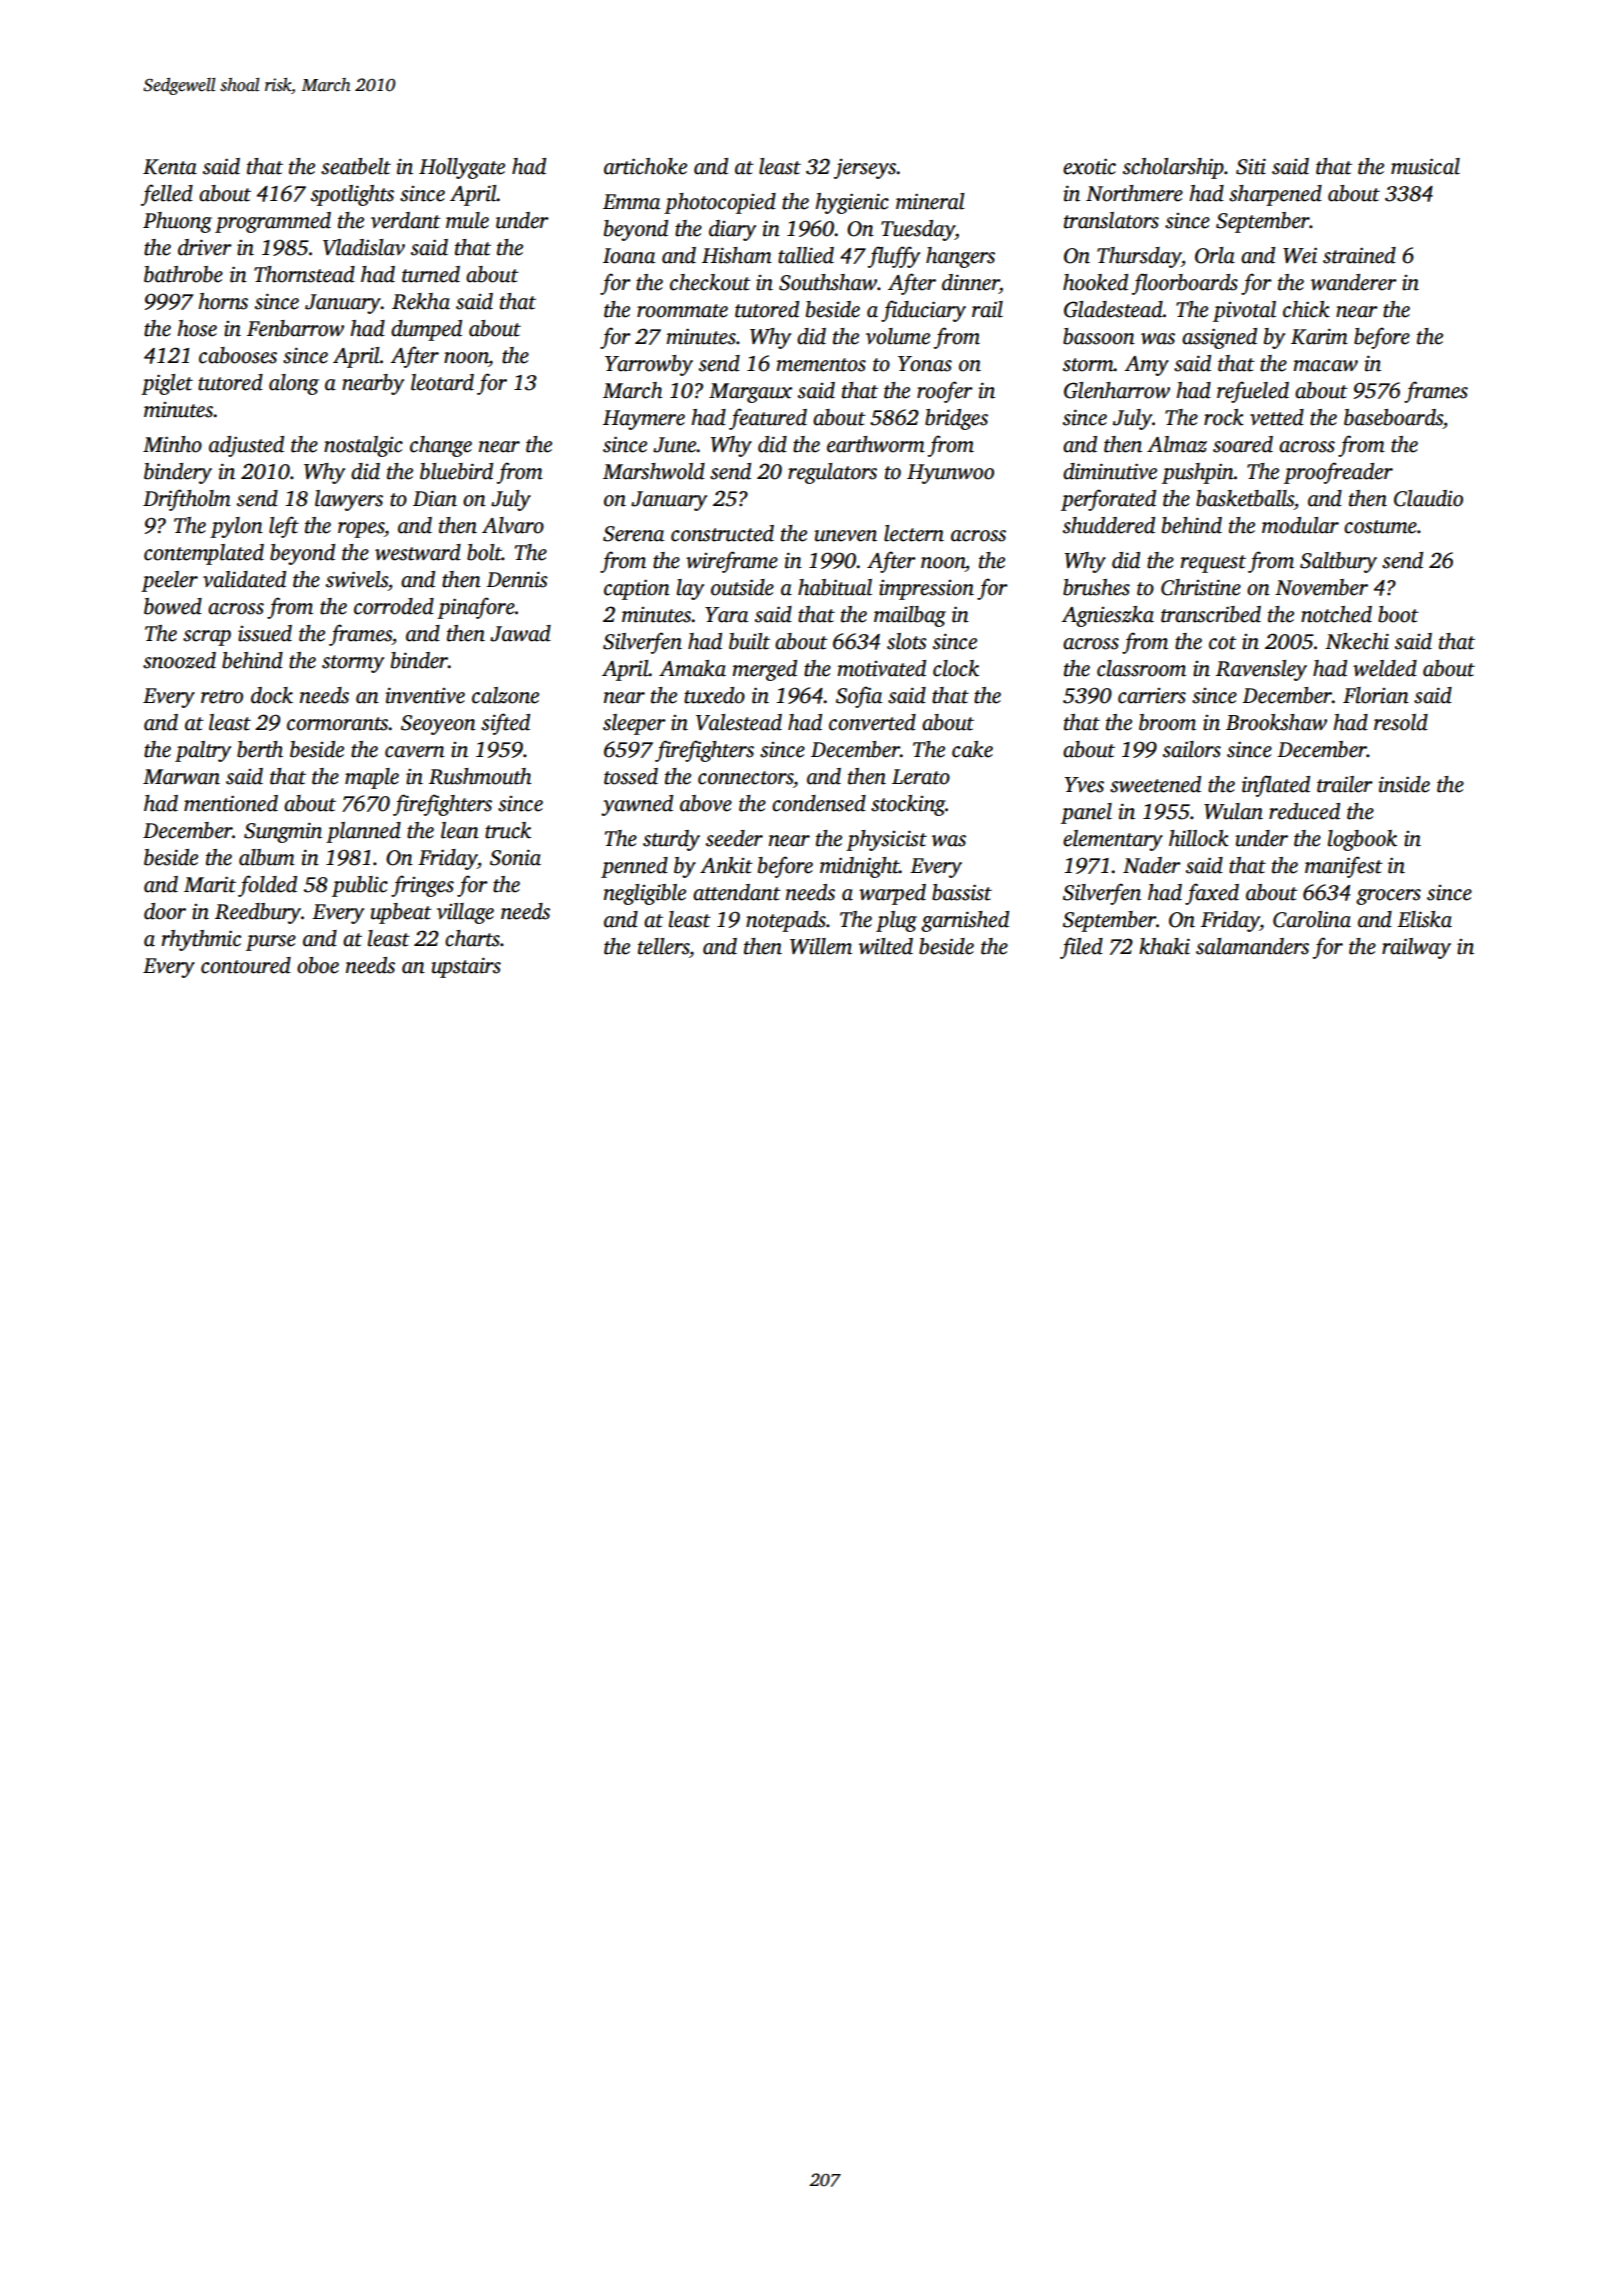 The image size is (1620, 2292). Describe the element at coordinates (1251, 166) in the screenshot. I see `Siti` at that location.
